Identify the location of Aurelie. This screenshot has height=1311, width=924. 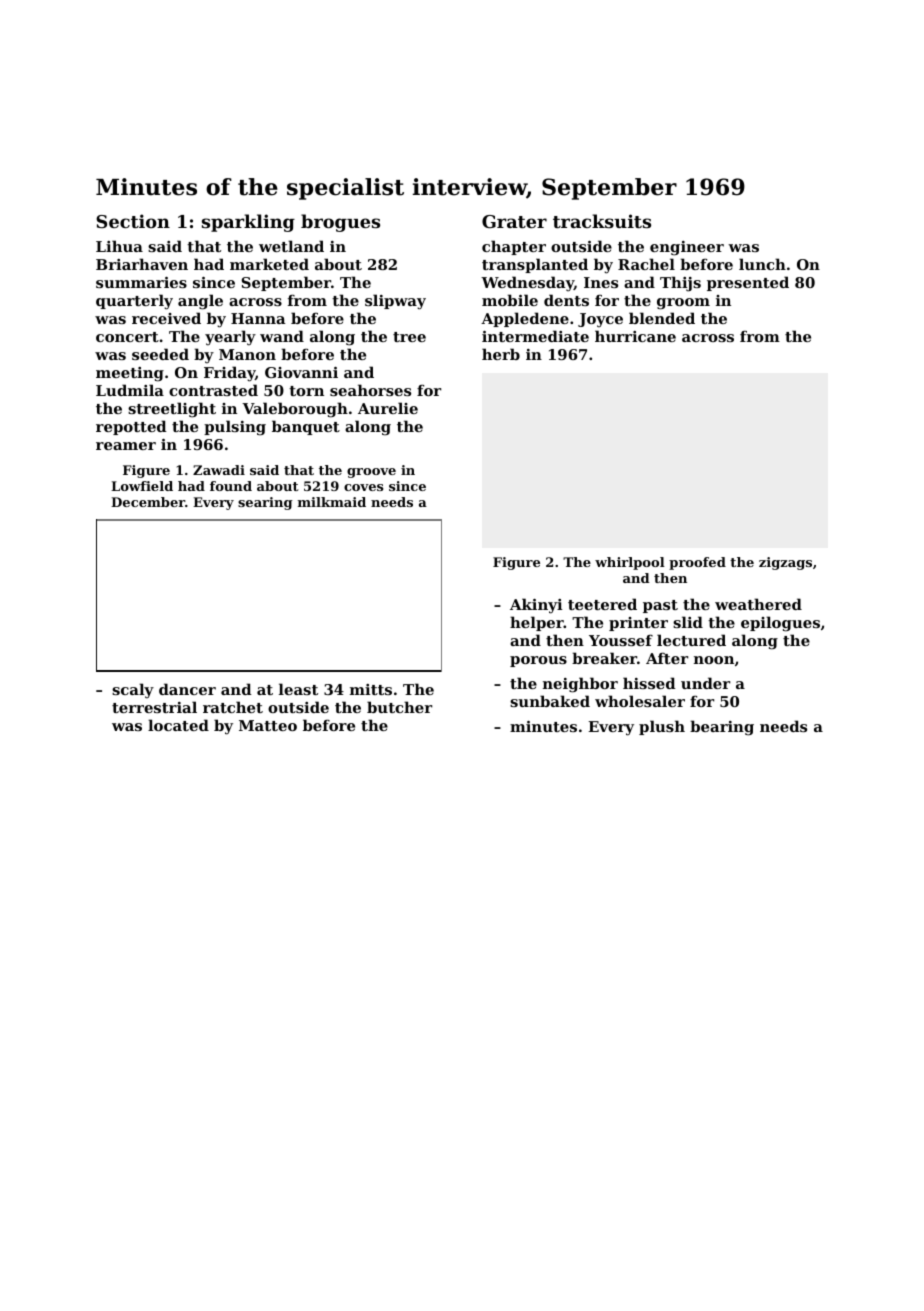
(388, 408).
